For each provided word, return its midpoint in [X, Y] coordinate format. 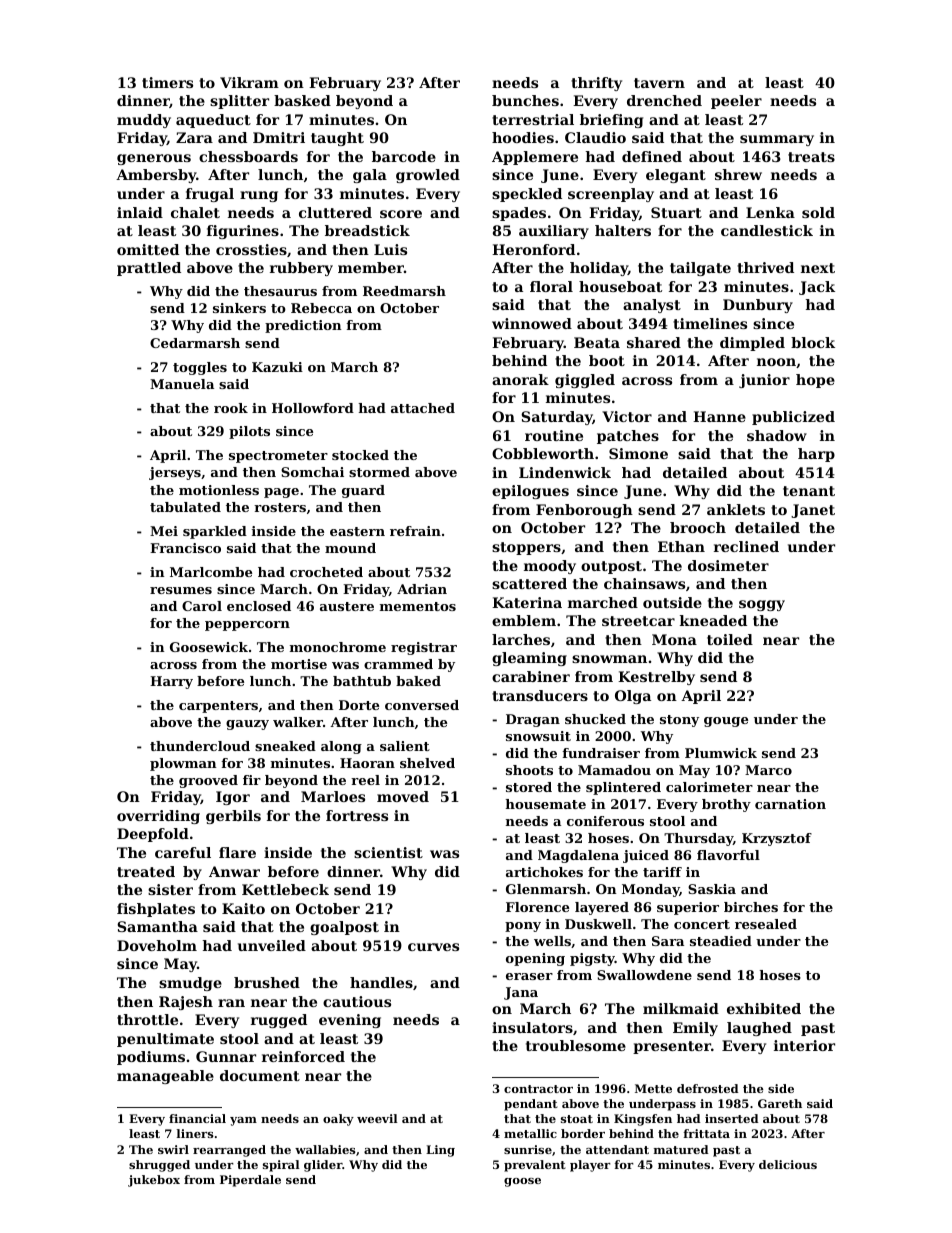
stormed [379, 472]
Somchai [312, 472]
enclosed [259, 606]
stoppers [526, 548]
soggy [762, 605]
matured [681, 1149]
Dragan [533, 720]
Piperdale [250, 1181]
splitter [239, 102]
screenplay [611, 195]
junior [764, 381]
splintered [623, 788]
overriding [158, 817]
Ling [440, 1151]
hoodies [523, 137]
